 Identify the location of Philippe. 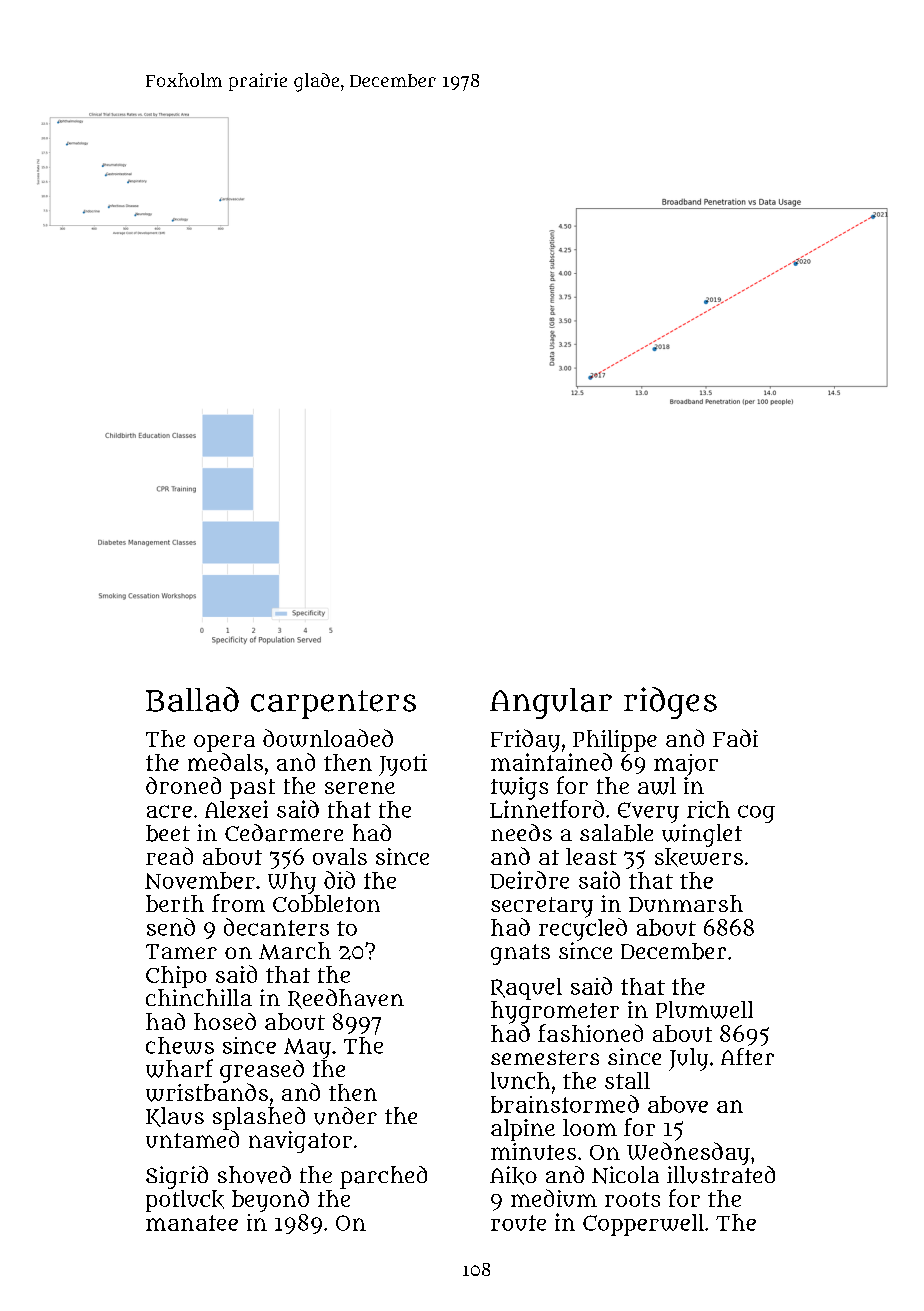
(615, 741).
